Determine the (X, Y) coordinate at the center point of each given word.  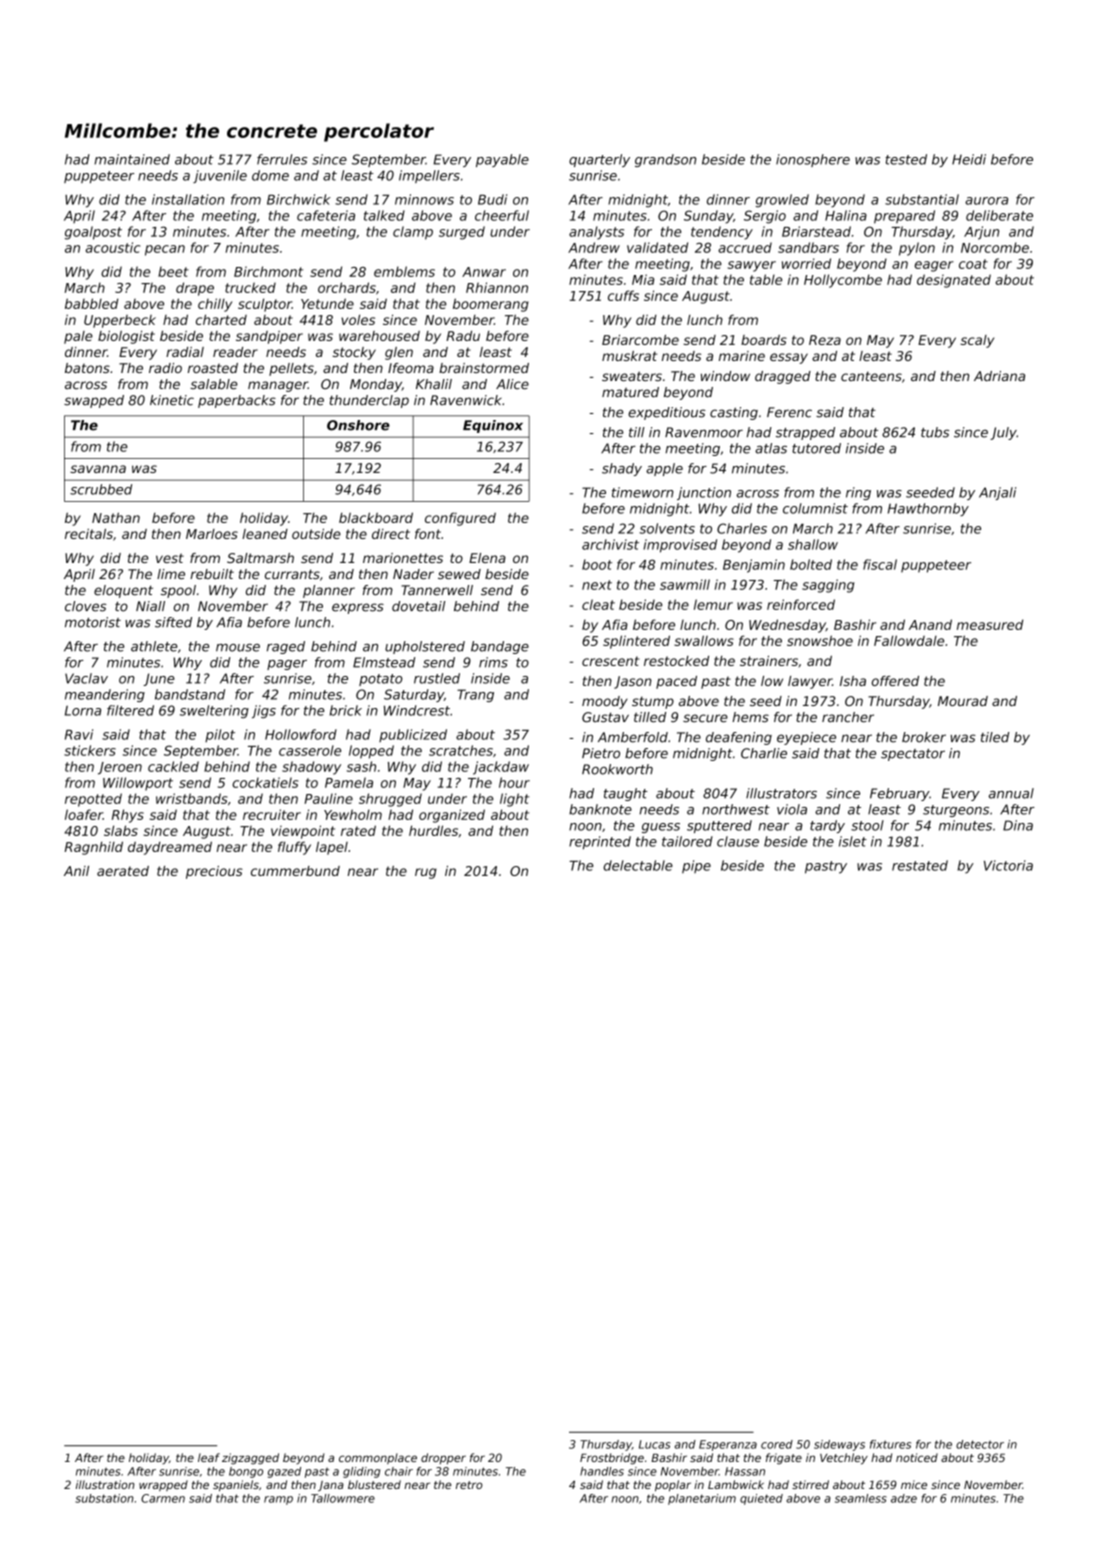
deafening (739, 738)
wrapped (163, 1485)
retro (469, 1485)
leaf (209, 1457)
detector (980, 1444)
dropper (443, 1458)
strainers (769, 660)
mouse (238, 648)
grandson (665, 160)
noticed (917, 1457)
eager (934, 266)
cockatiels (265, 782)
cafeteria (326, 215)
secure (705, 718)
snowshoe (820, 640)
